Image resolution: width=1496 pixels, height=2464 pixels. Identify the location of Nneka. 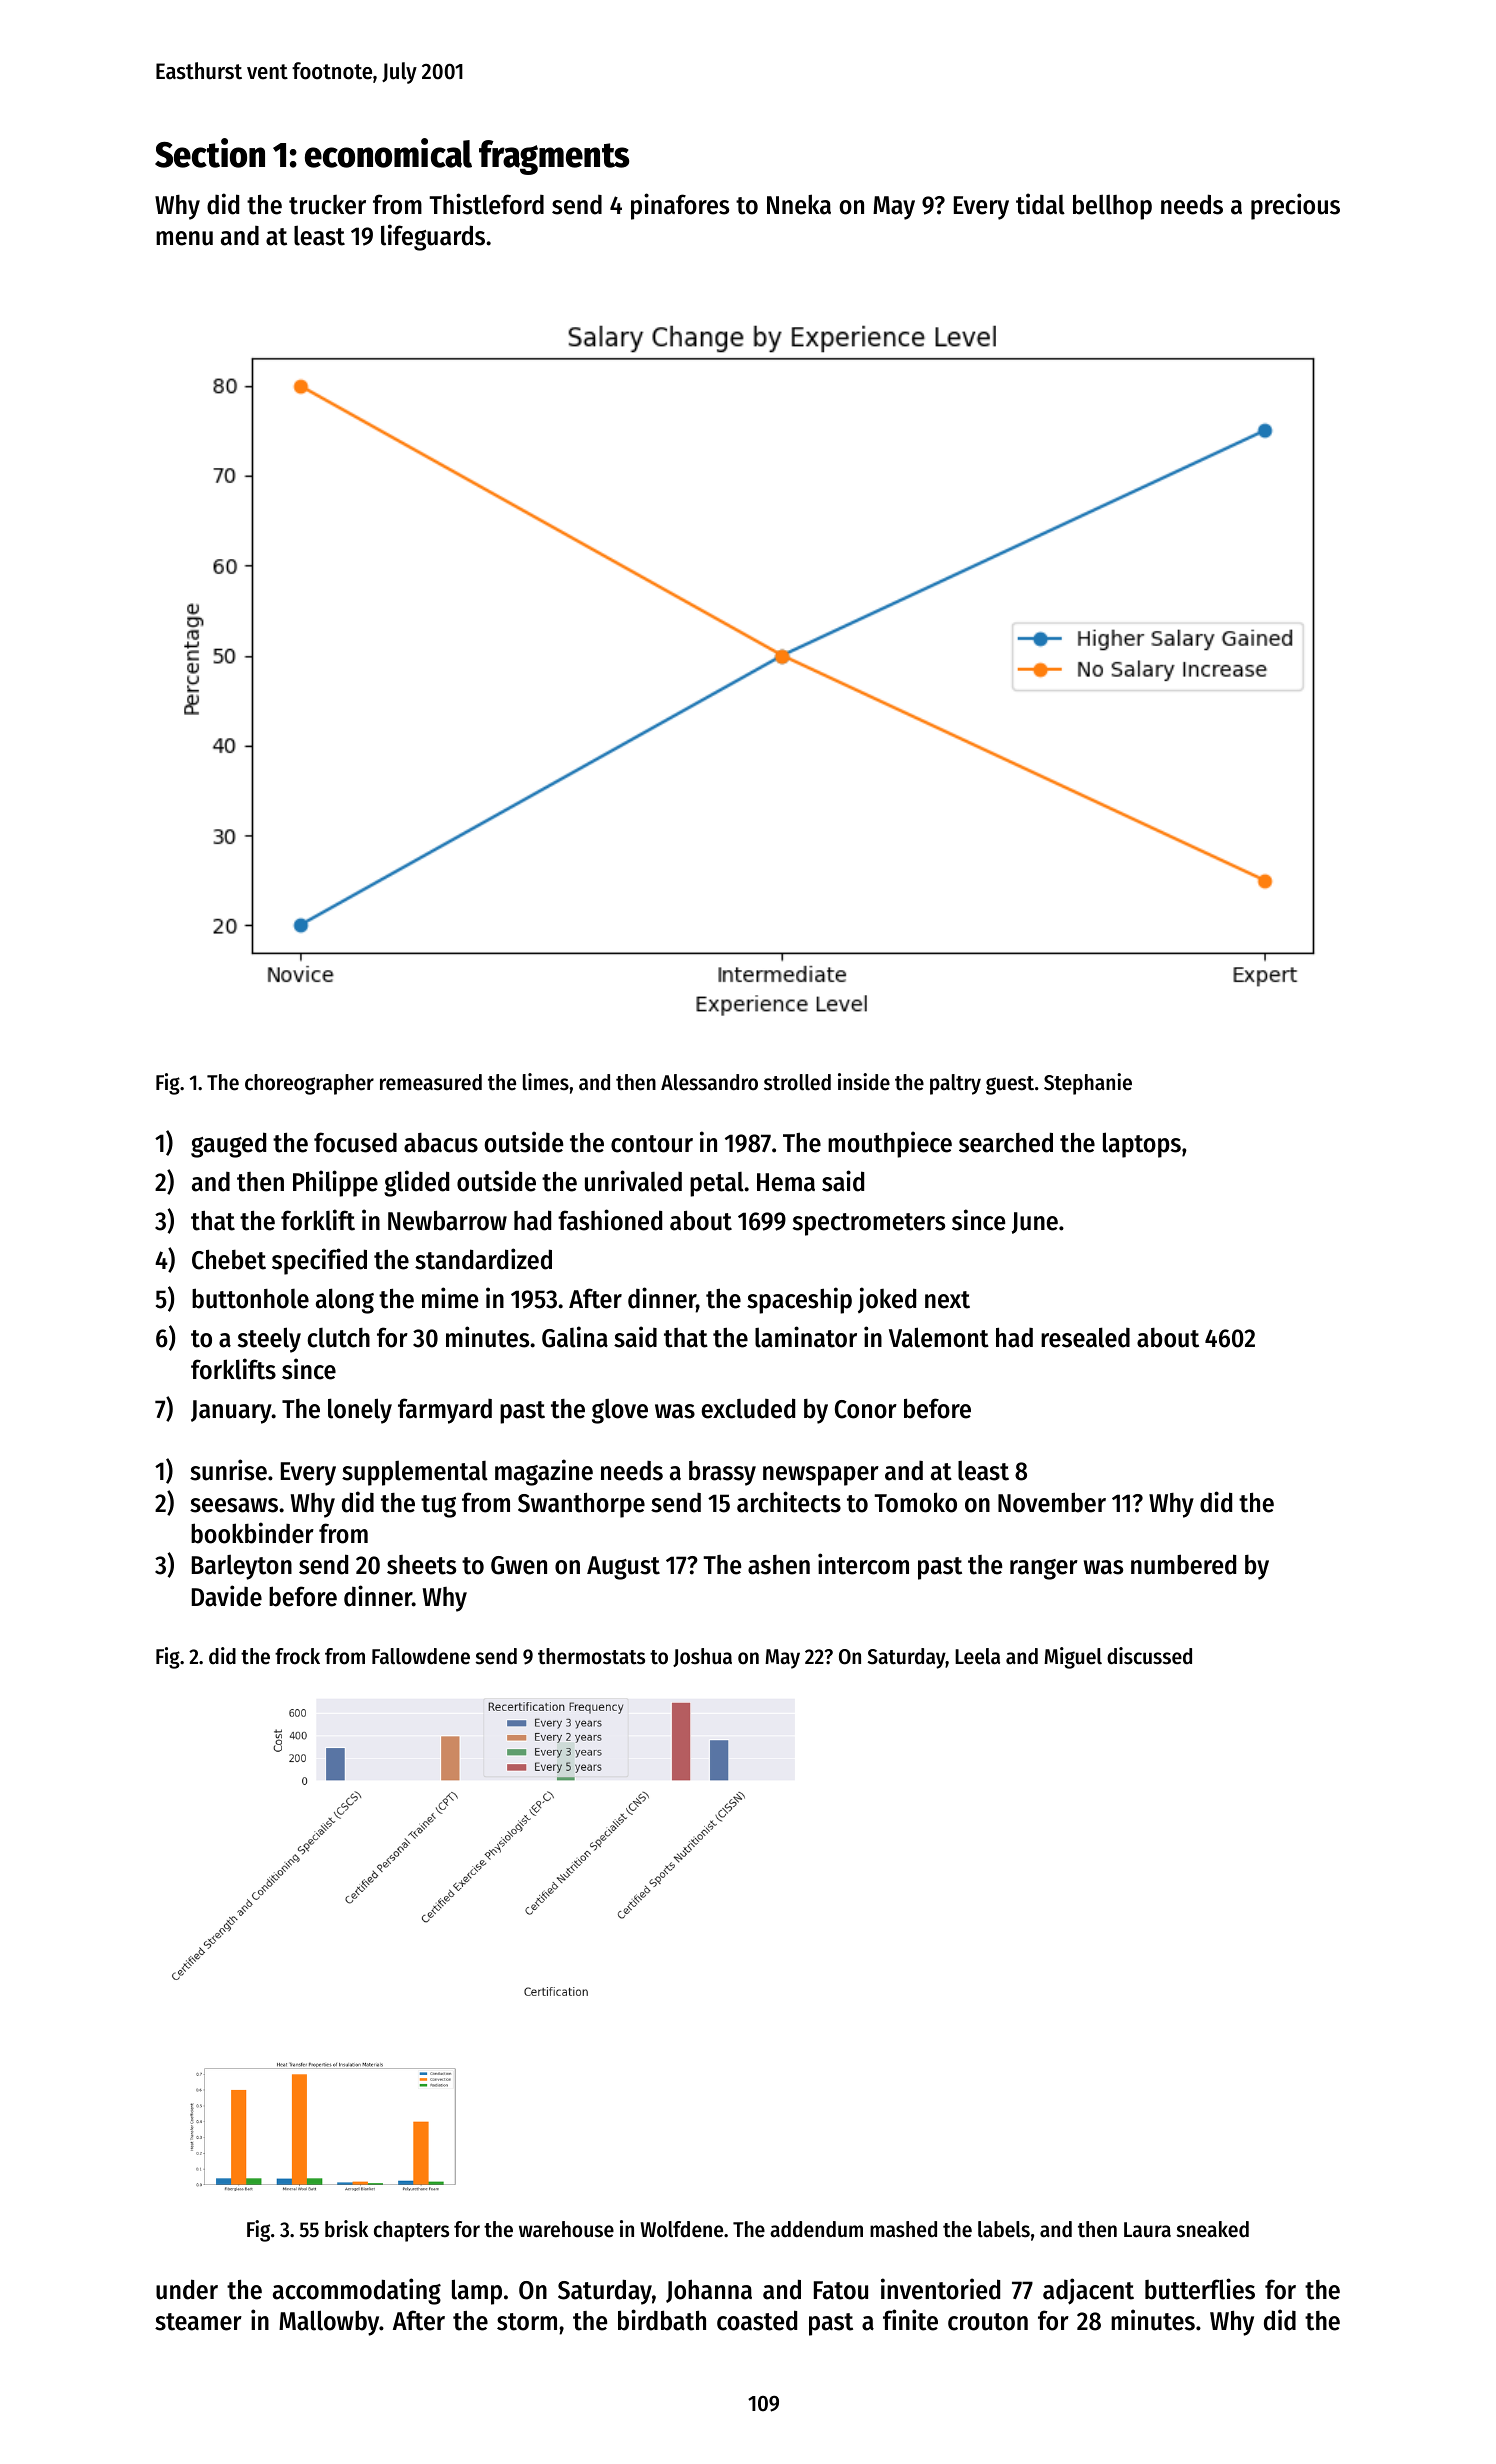
(799, 204).
